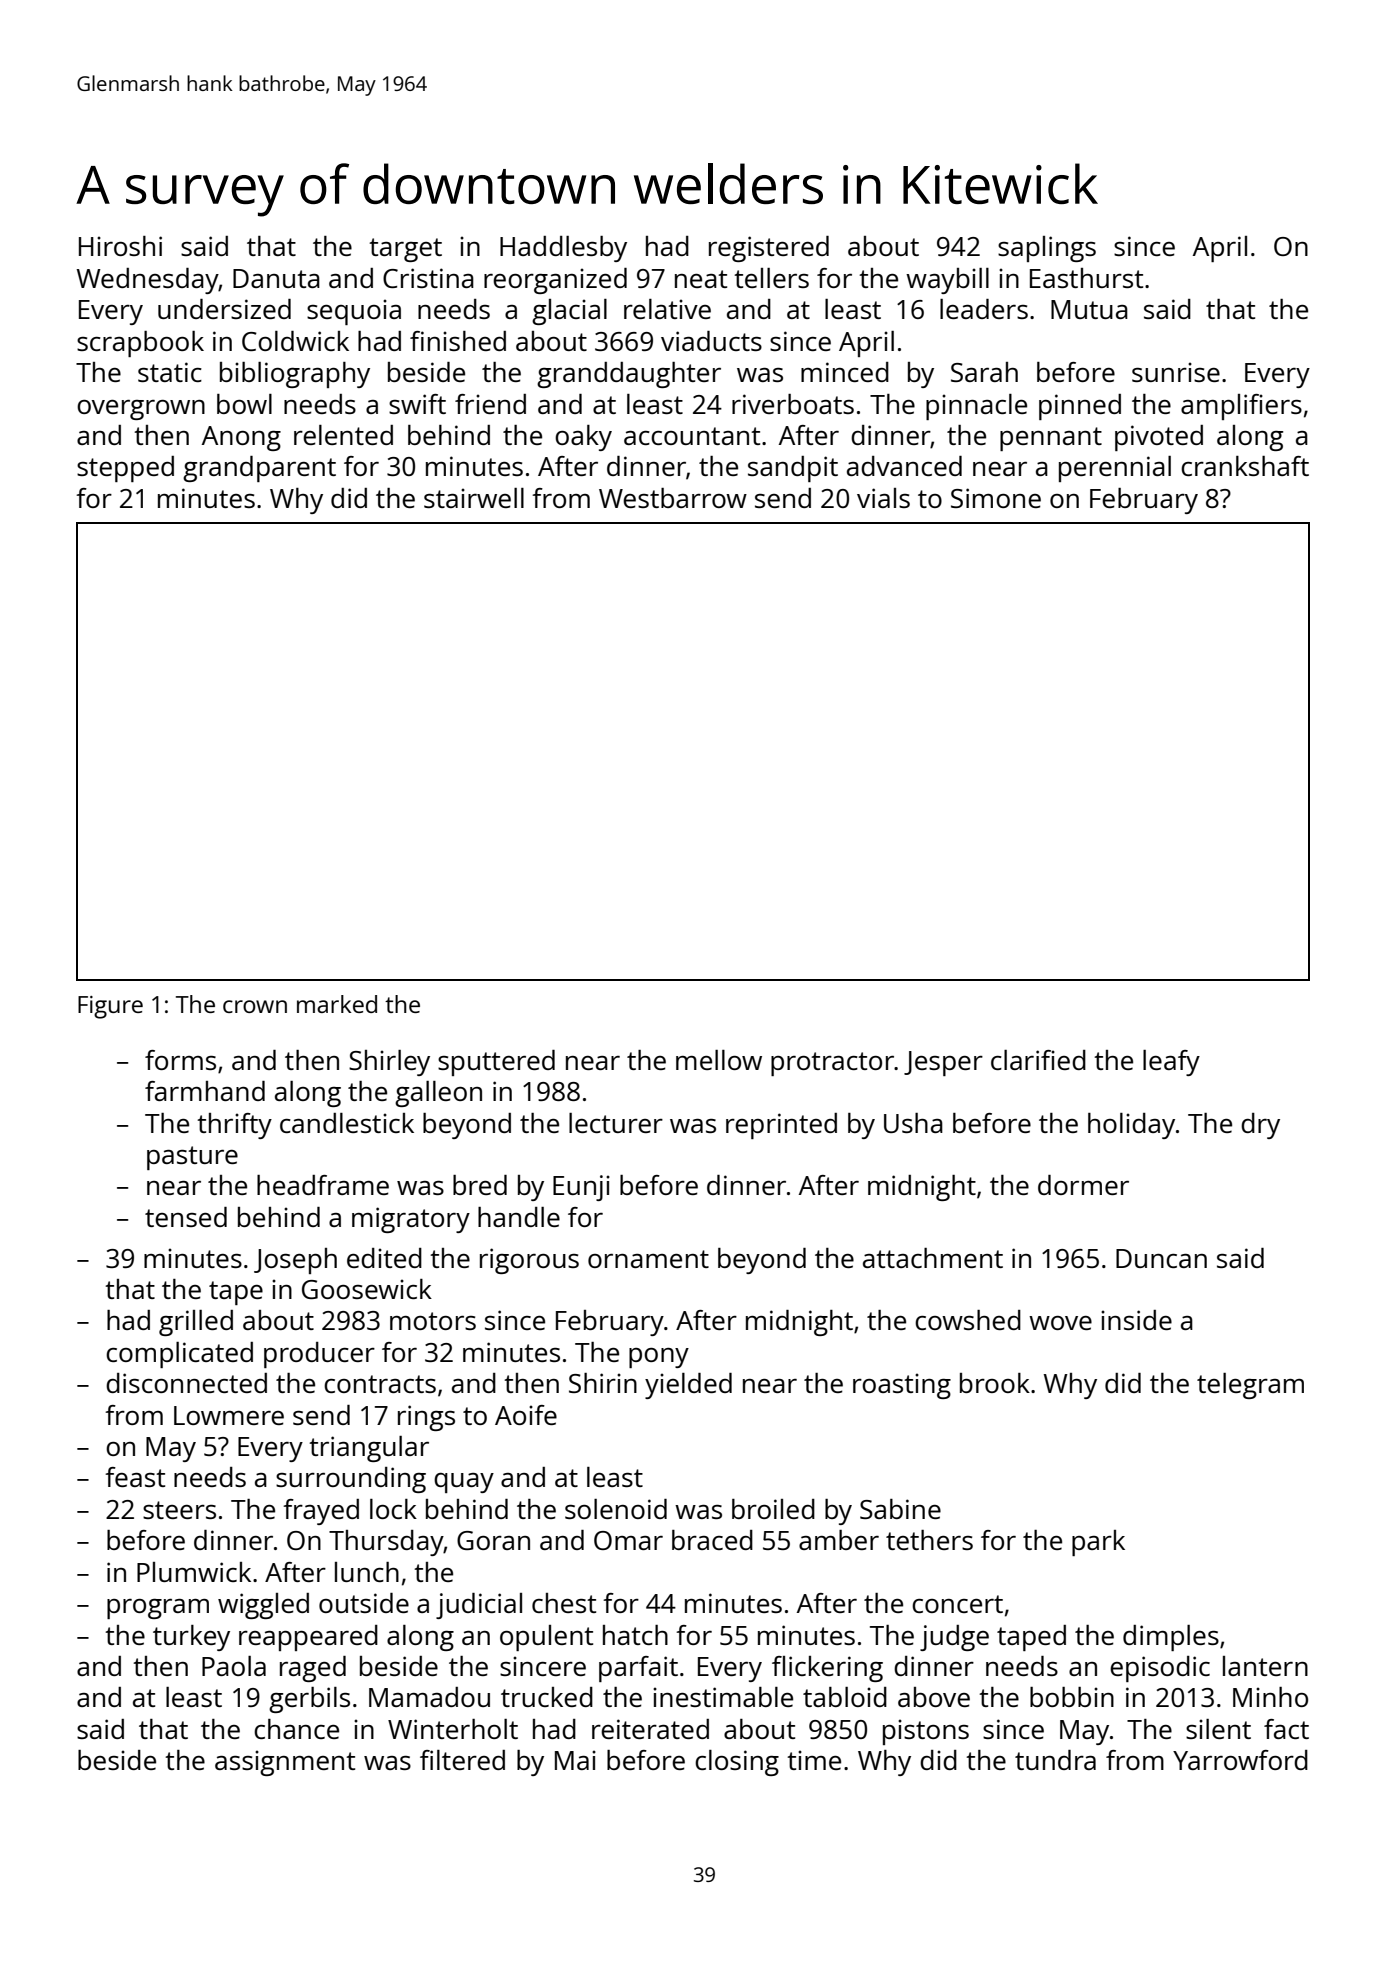  What do you see at coordinates (616, 1123) in the page?
I see `lecturer` at bounding box center [616, 1123].
